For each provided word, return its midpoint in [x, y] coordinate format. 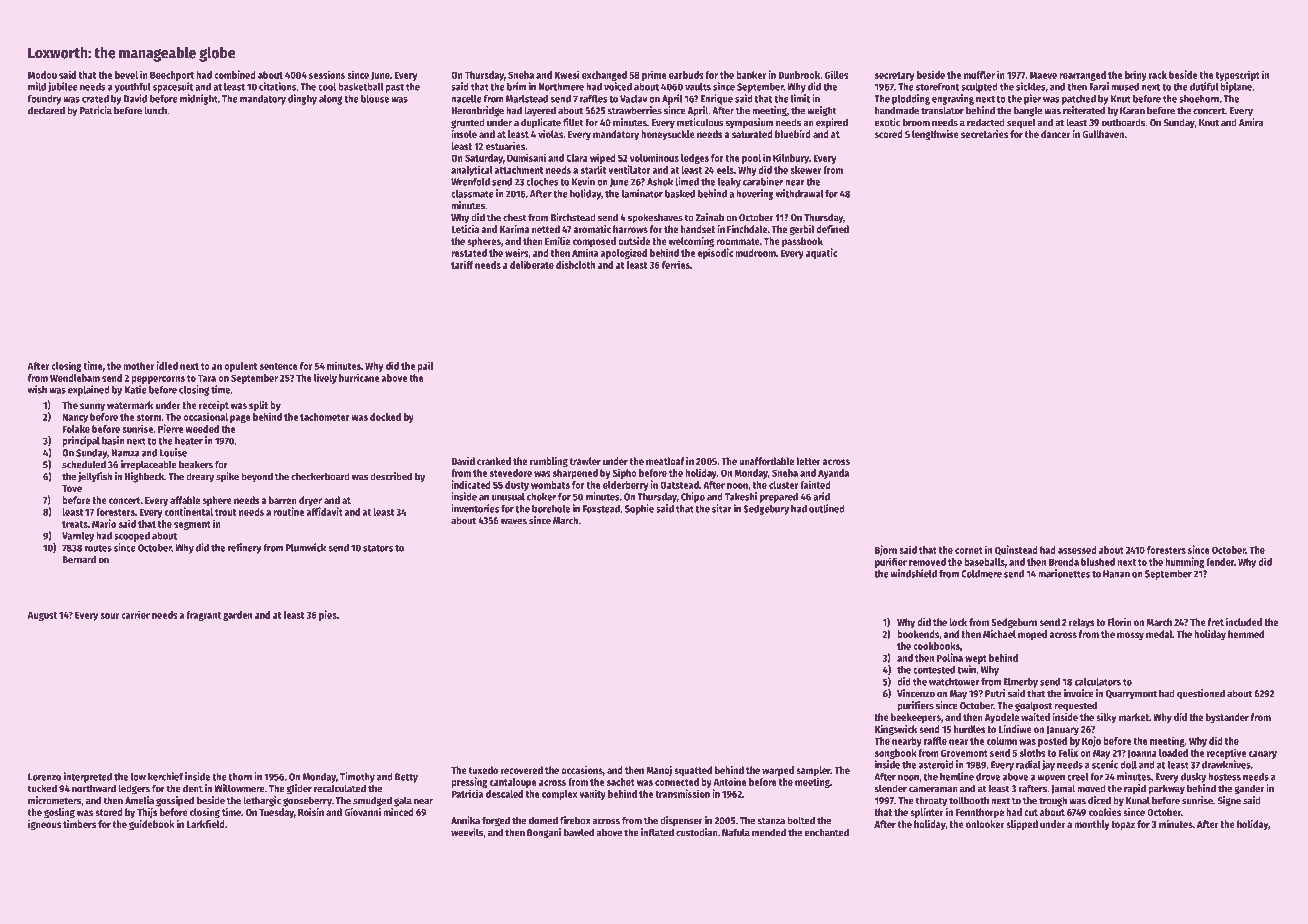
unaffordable [766, 461]
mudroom [755, 253]
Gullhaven [1103, 134]
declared [46, 110]
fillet [573, 122]
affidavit [324, 511]
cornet [969, 550]
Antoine [730, 781]
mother [138, 366]
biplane [1236, 87]
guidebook [152, 825]
